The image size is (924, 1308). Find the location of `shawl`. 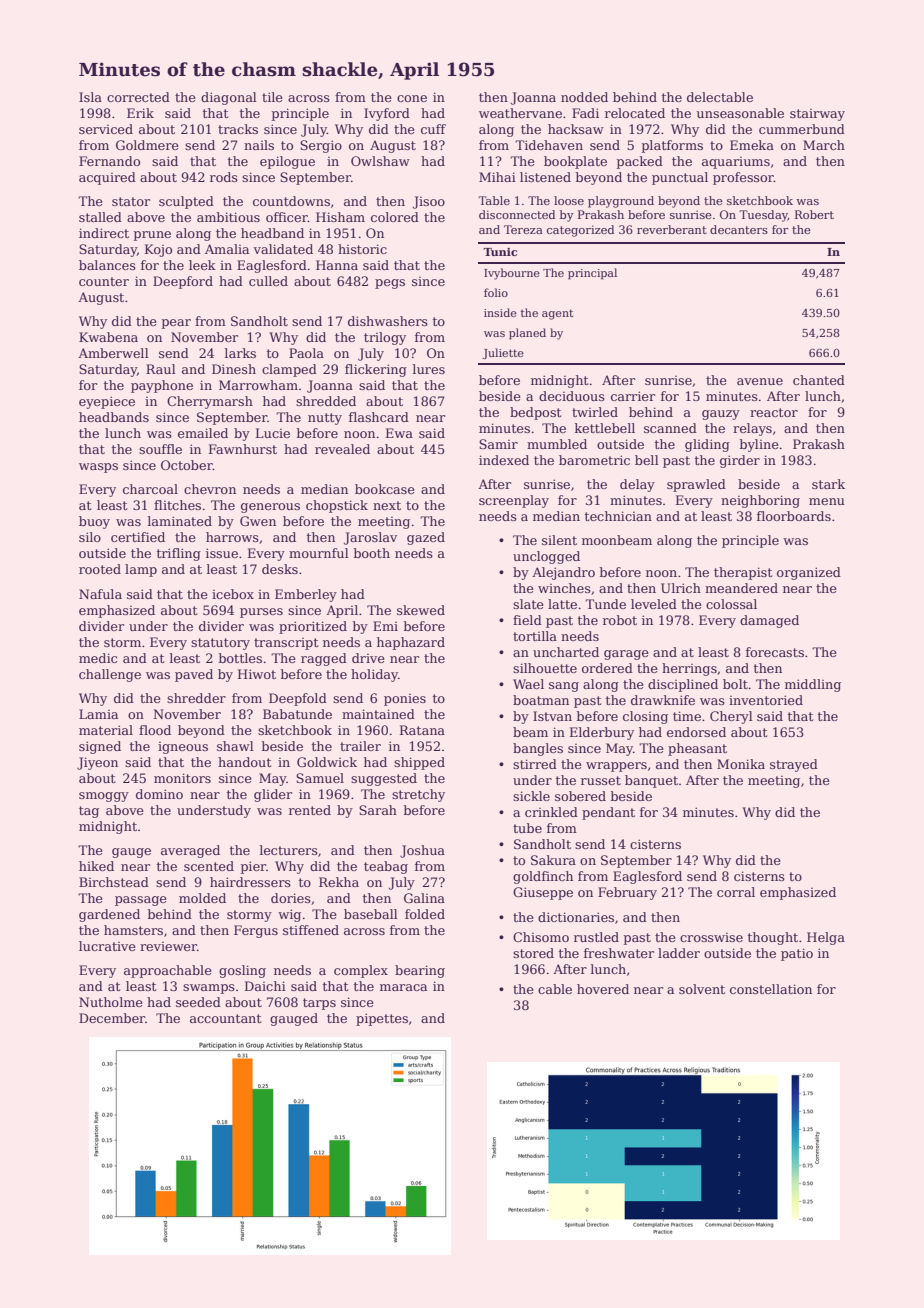

shawl is located at coordinates (235, 746).
